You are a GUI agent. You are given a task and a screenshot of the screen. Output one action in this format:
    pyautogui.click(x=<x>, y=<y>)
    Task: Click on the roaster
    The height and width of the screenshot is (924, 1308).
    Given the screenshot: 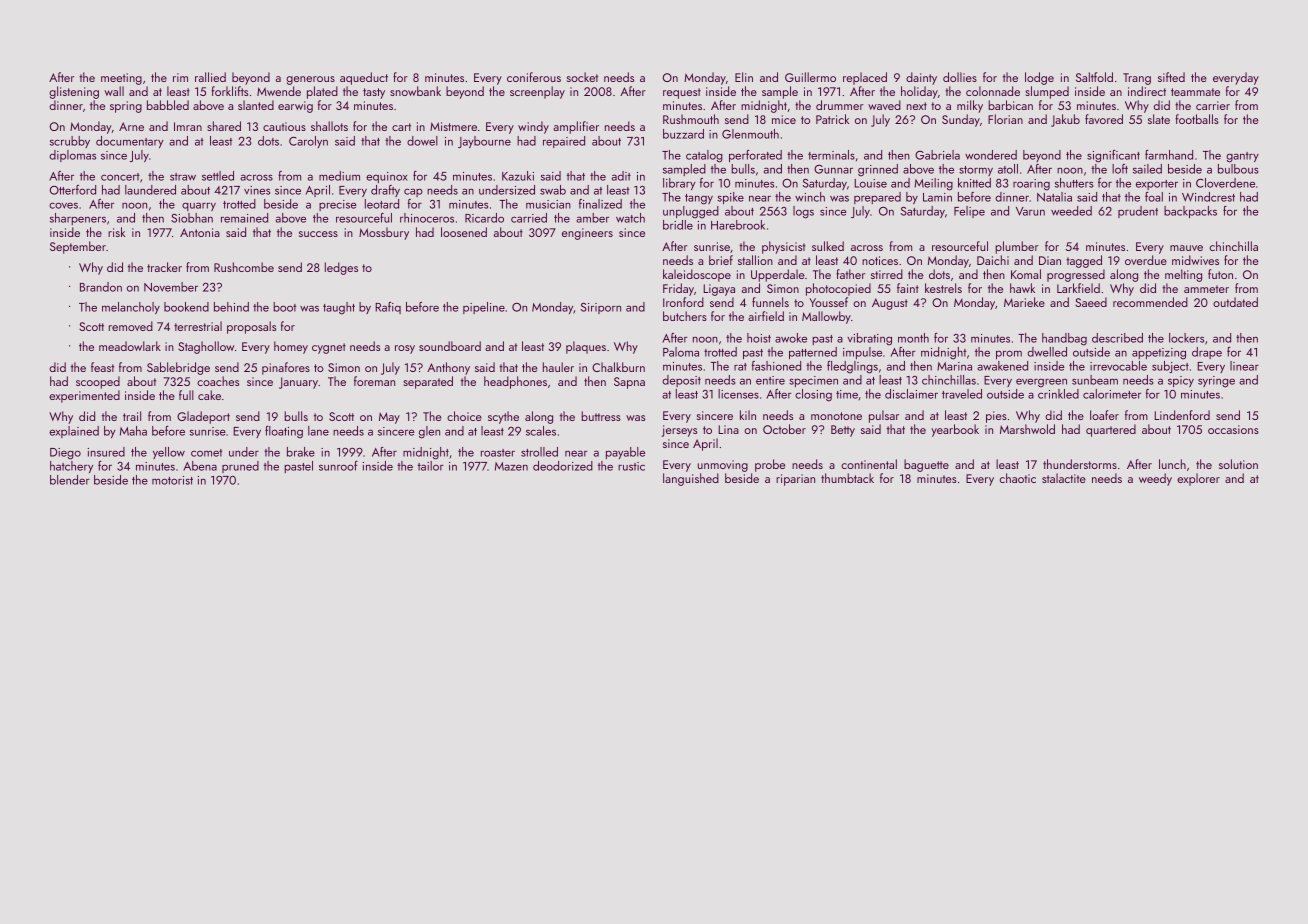 What is the action you would take?
    pyautogui.click(x=498, y=453)
